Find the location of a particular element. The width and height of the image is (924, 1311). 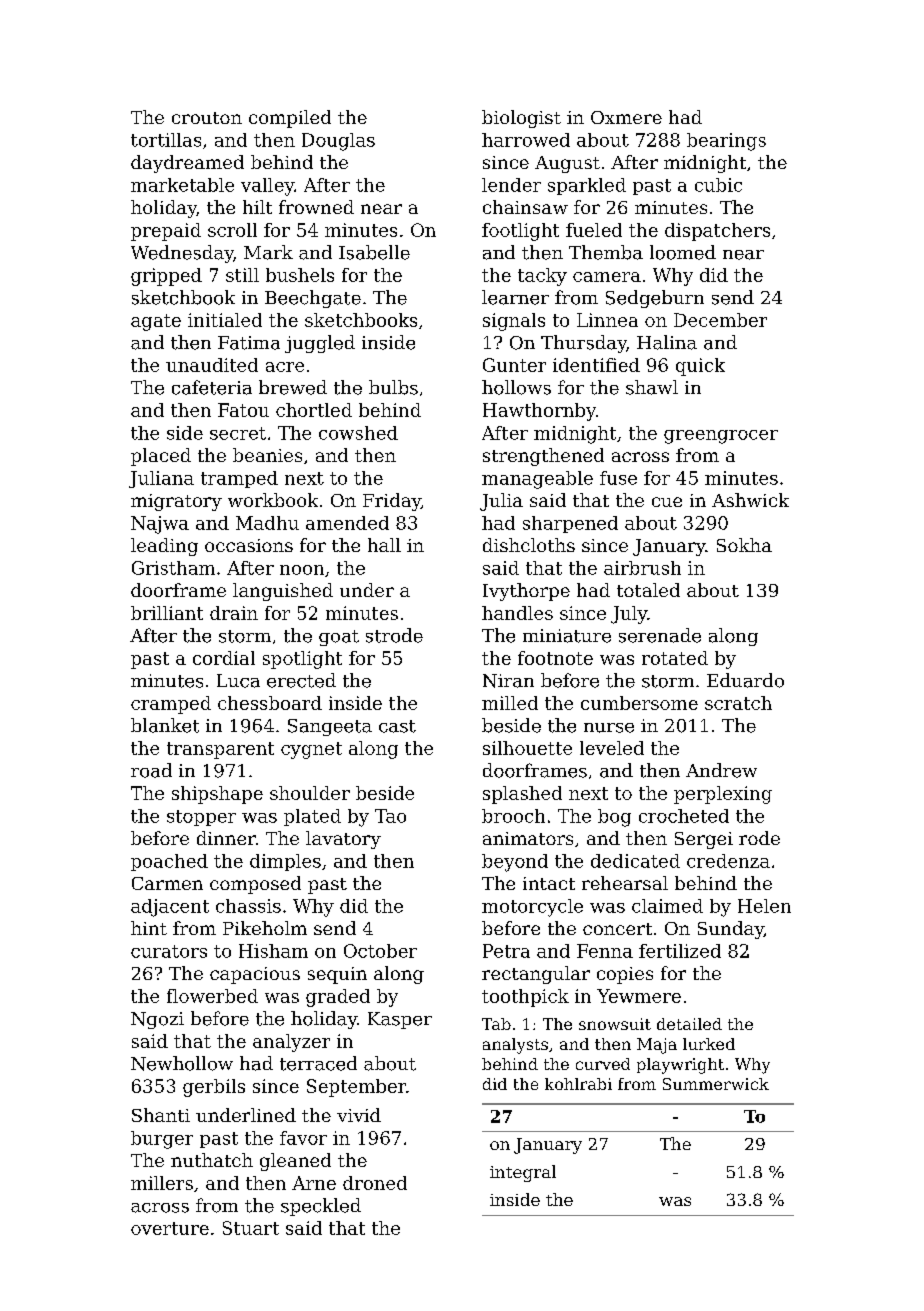

languished is located at coordinates (283, 592).
